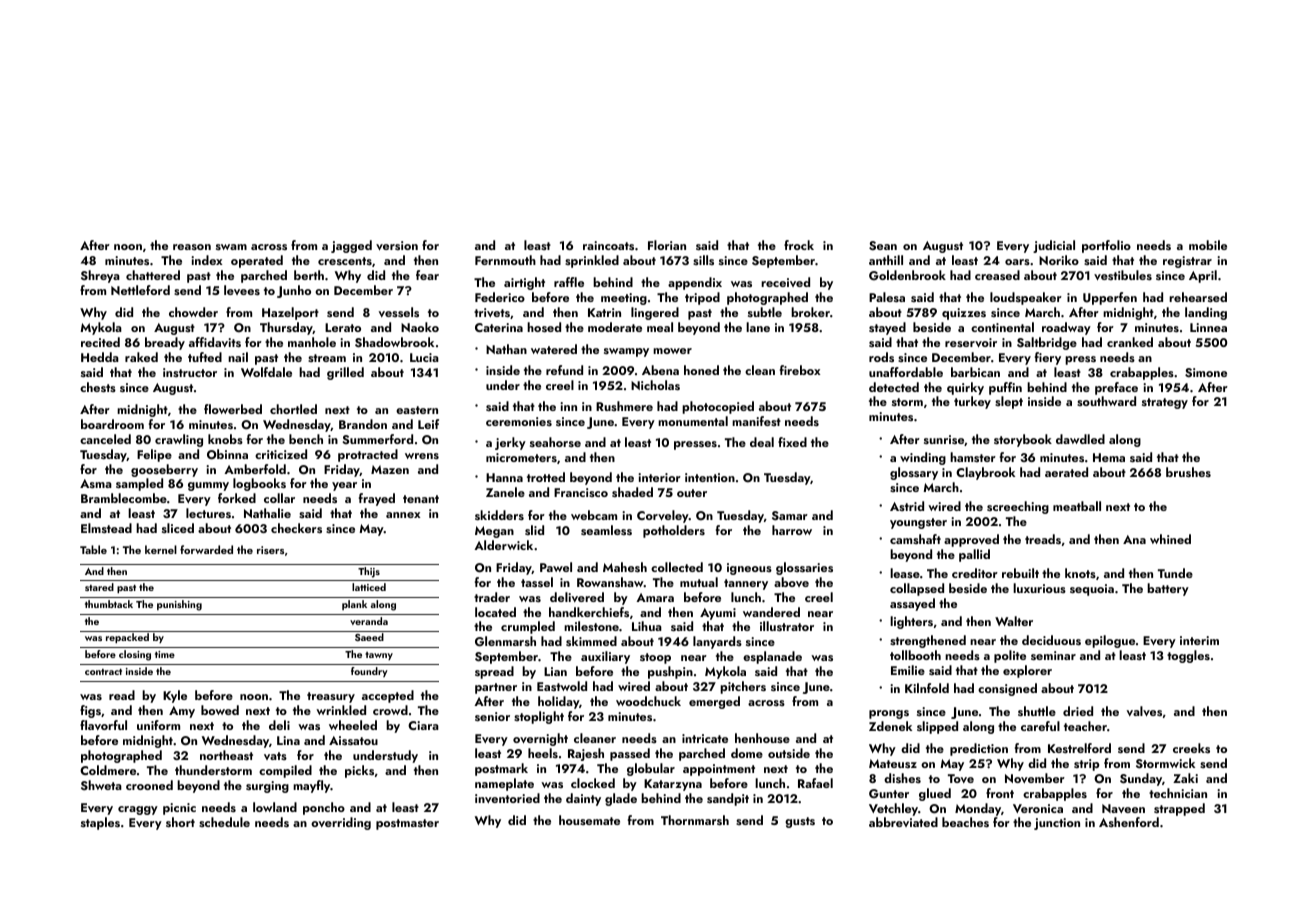 The height and width of the screenshot is (924, 1308). Describe the element at coordinates (1035, 778) in the screenshot. I see `November` at that location.
